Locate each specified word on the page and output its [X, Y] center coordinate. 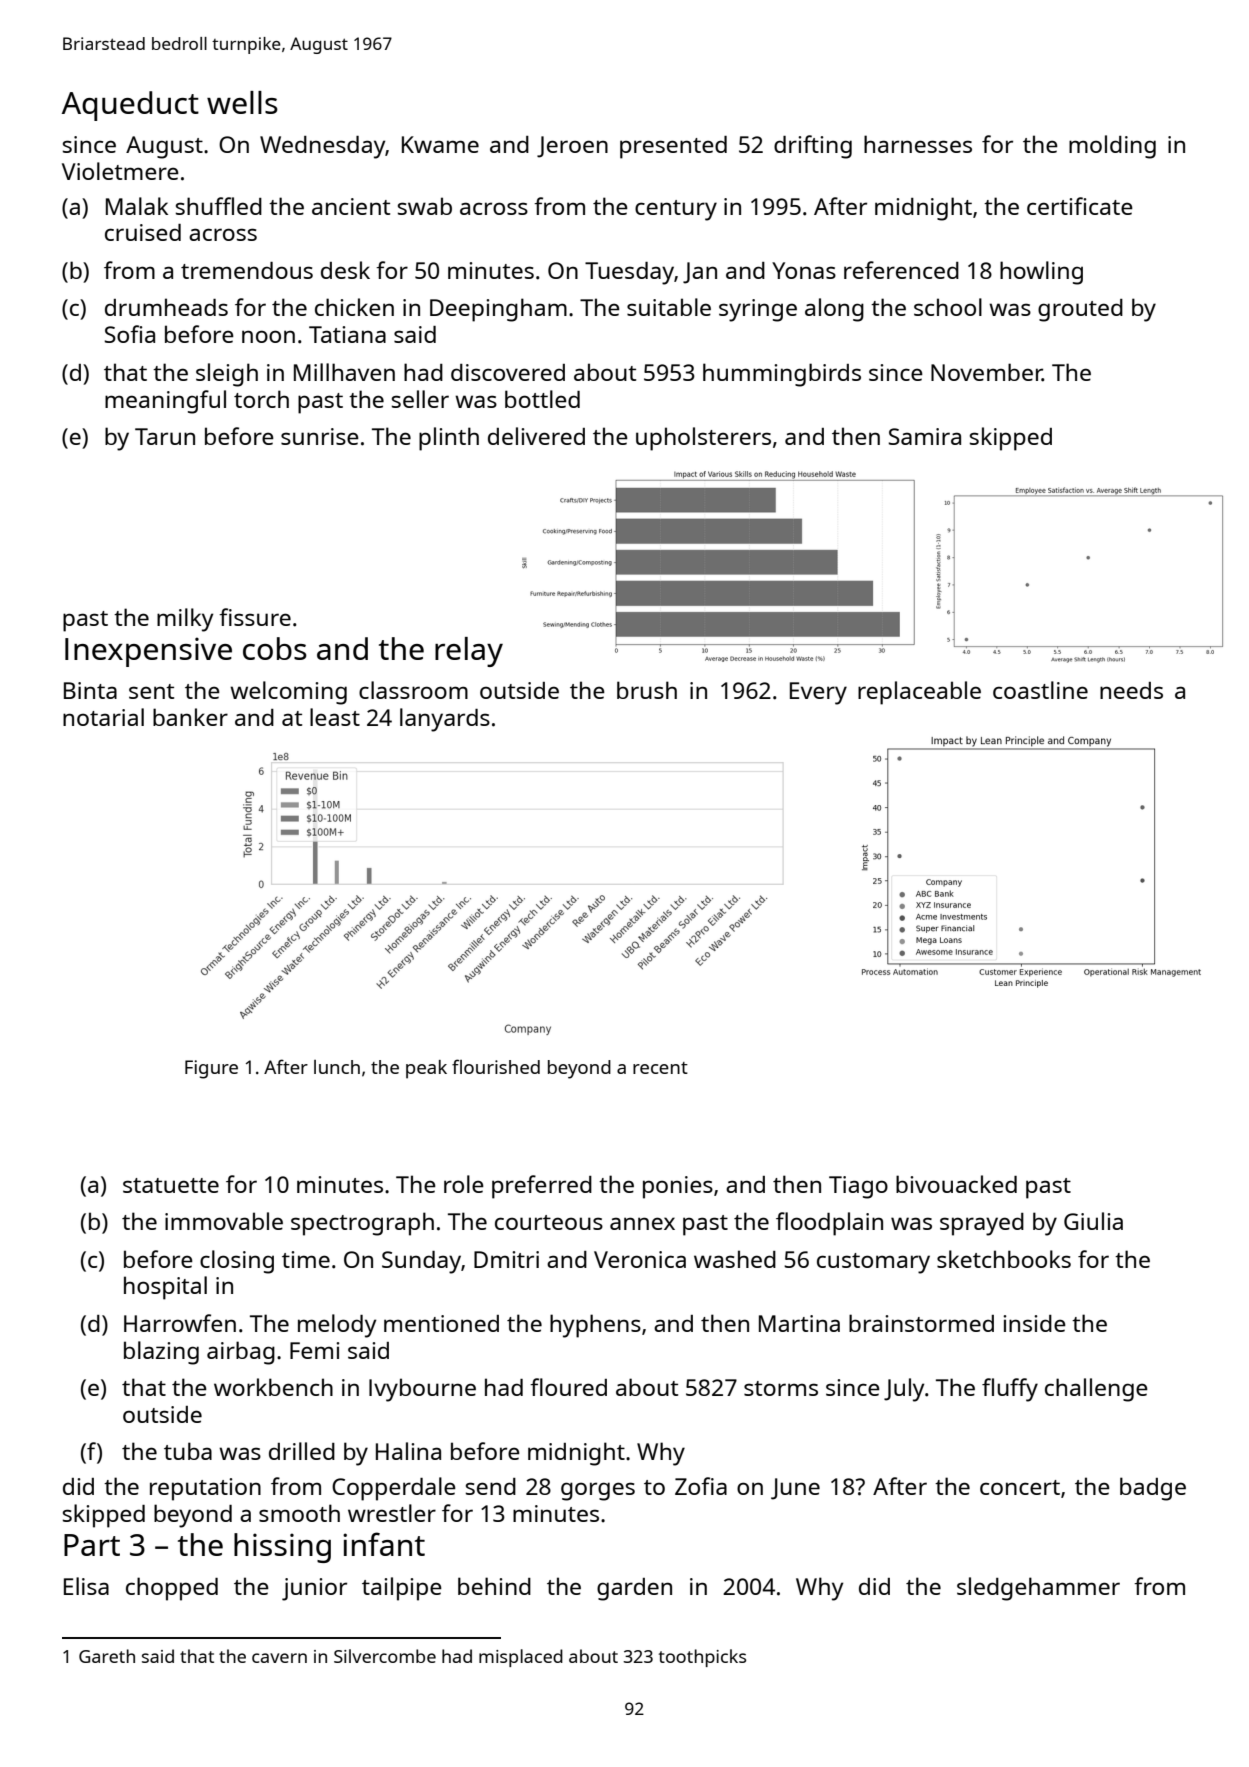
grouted [1080, 310]
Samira [924, 436]
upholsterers [703, 439]
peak [426, 1069]
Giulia [1093, 1221]
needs [1131, 690]
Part [92, 1545]
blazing [161, 1353]
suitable [669, 307]
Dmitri [506, 1259]
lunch [337, 1067]
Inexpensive [148, 652]
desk [345, 270]
